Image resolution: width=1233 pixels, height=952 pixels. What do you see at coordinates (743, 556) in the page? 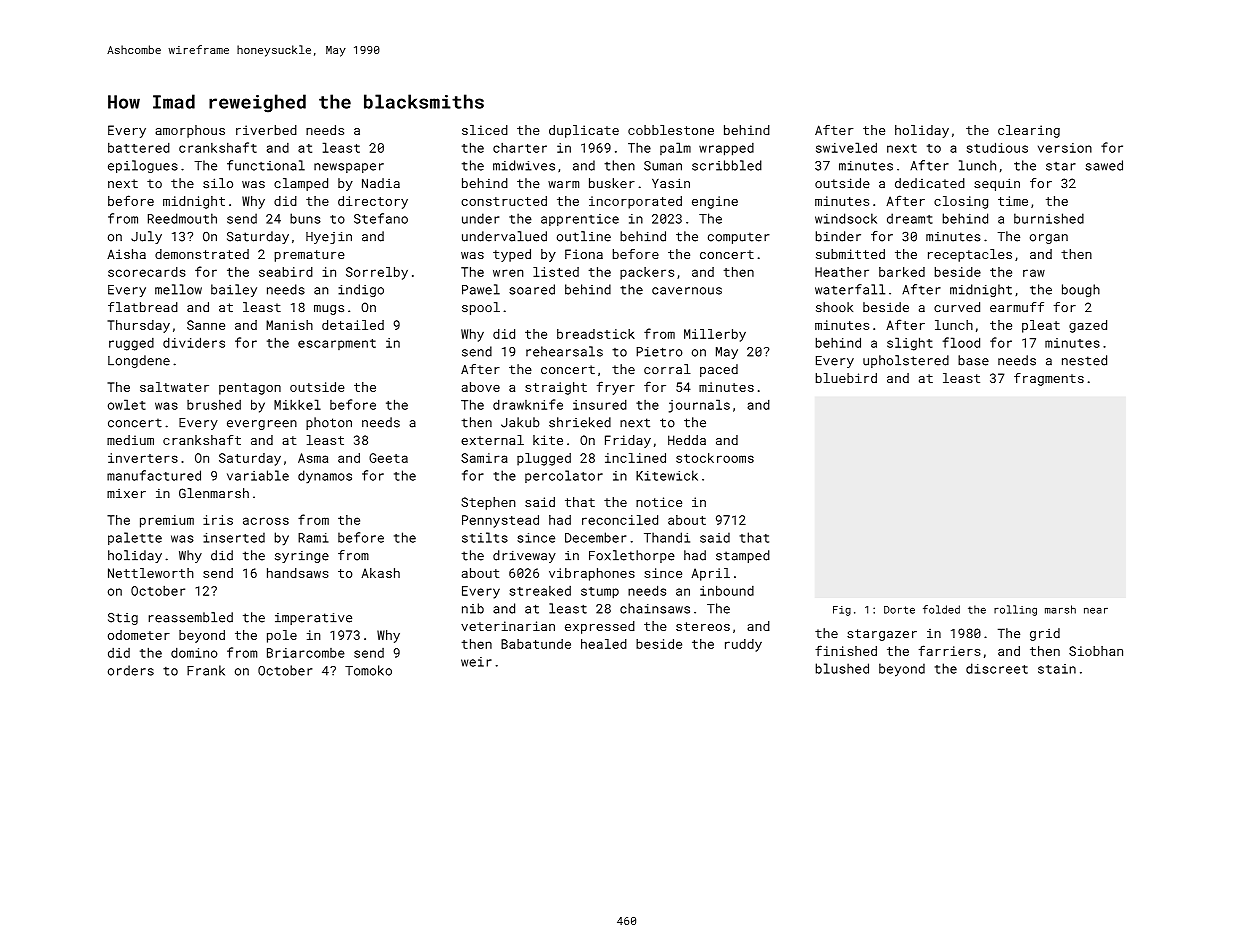
I see `stamped` at bounding box center [743, 556].
